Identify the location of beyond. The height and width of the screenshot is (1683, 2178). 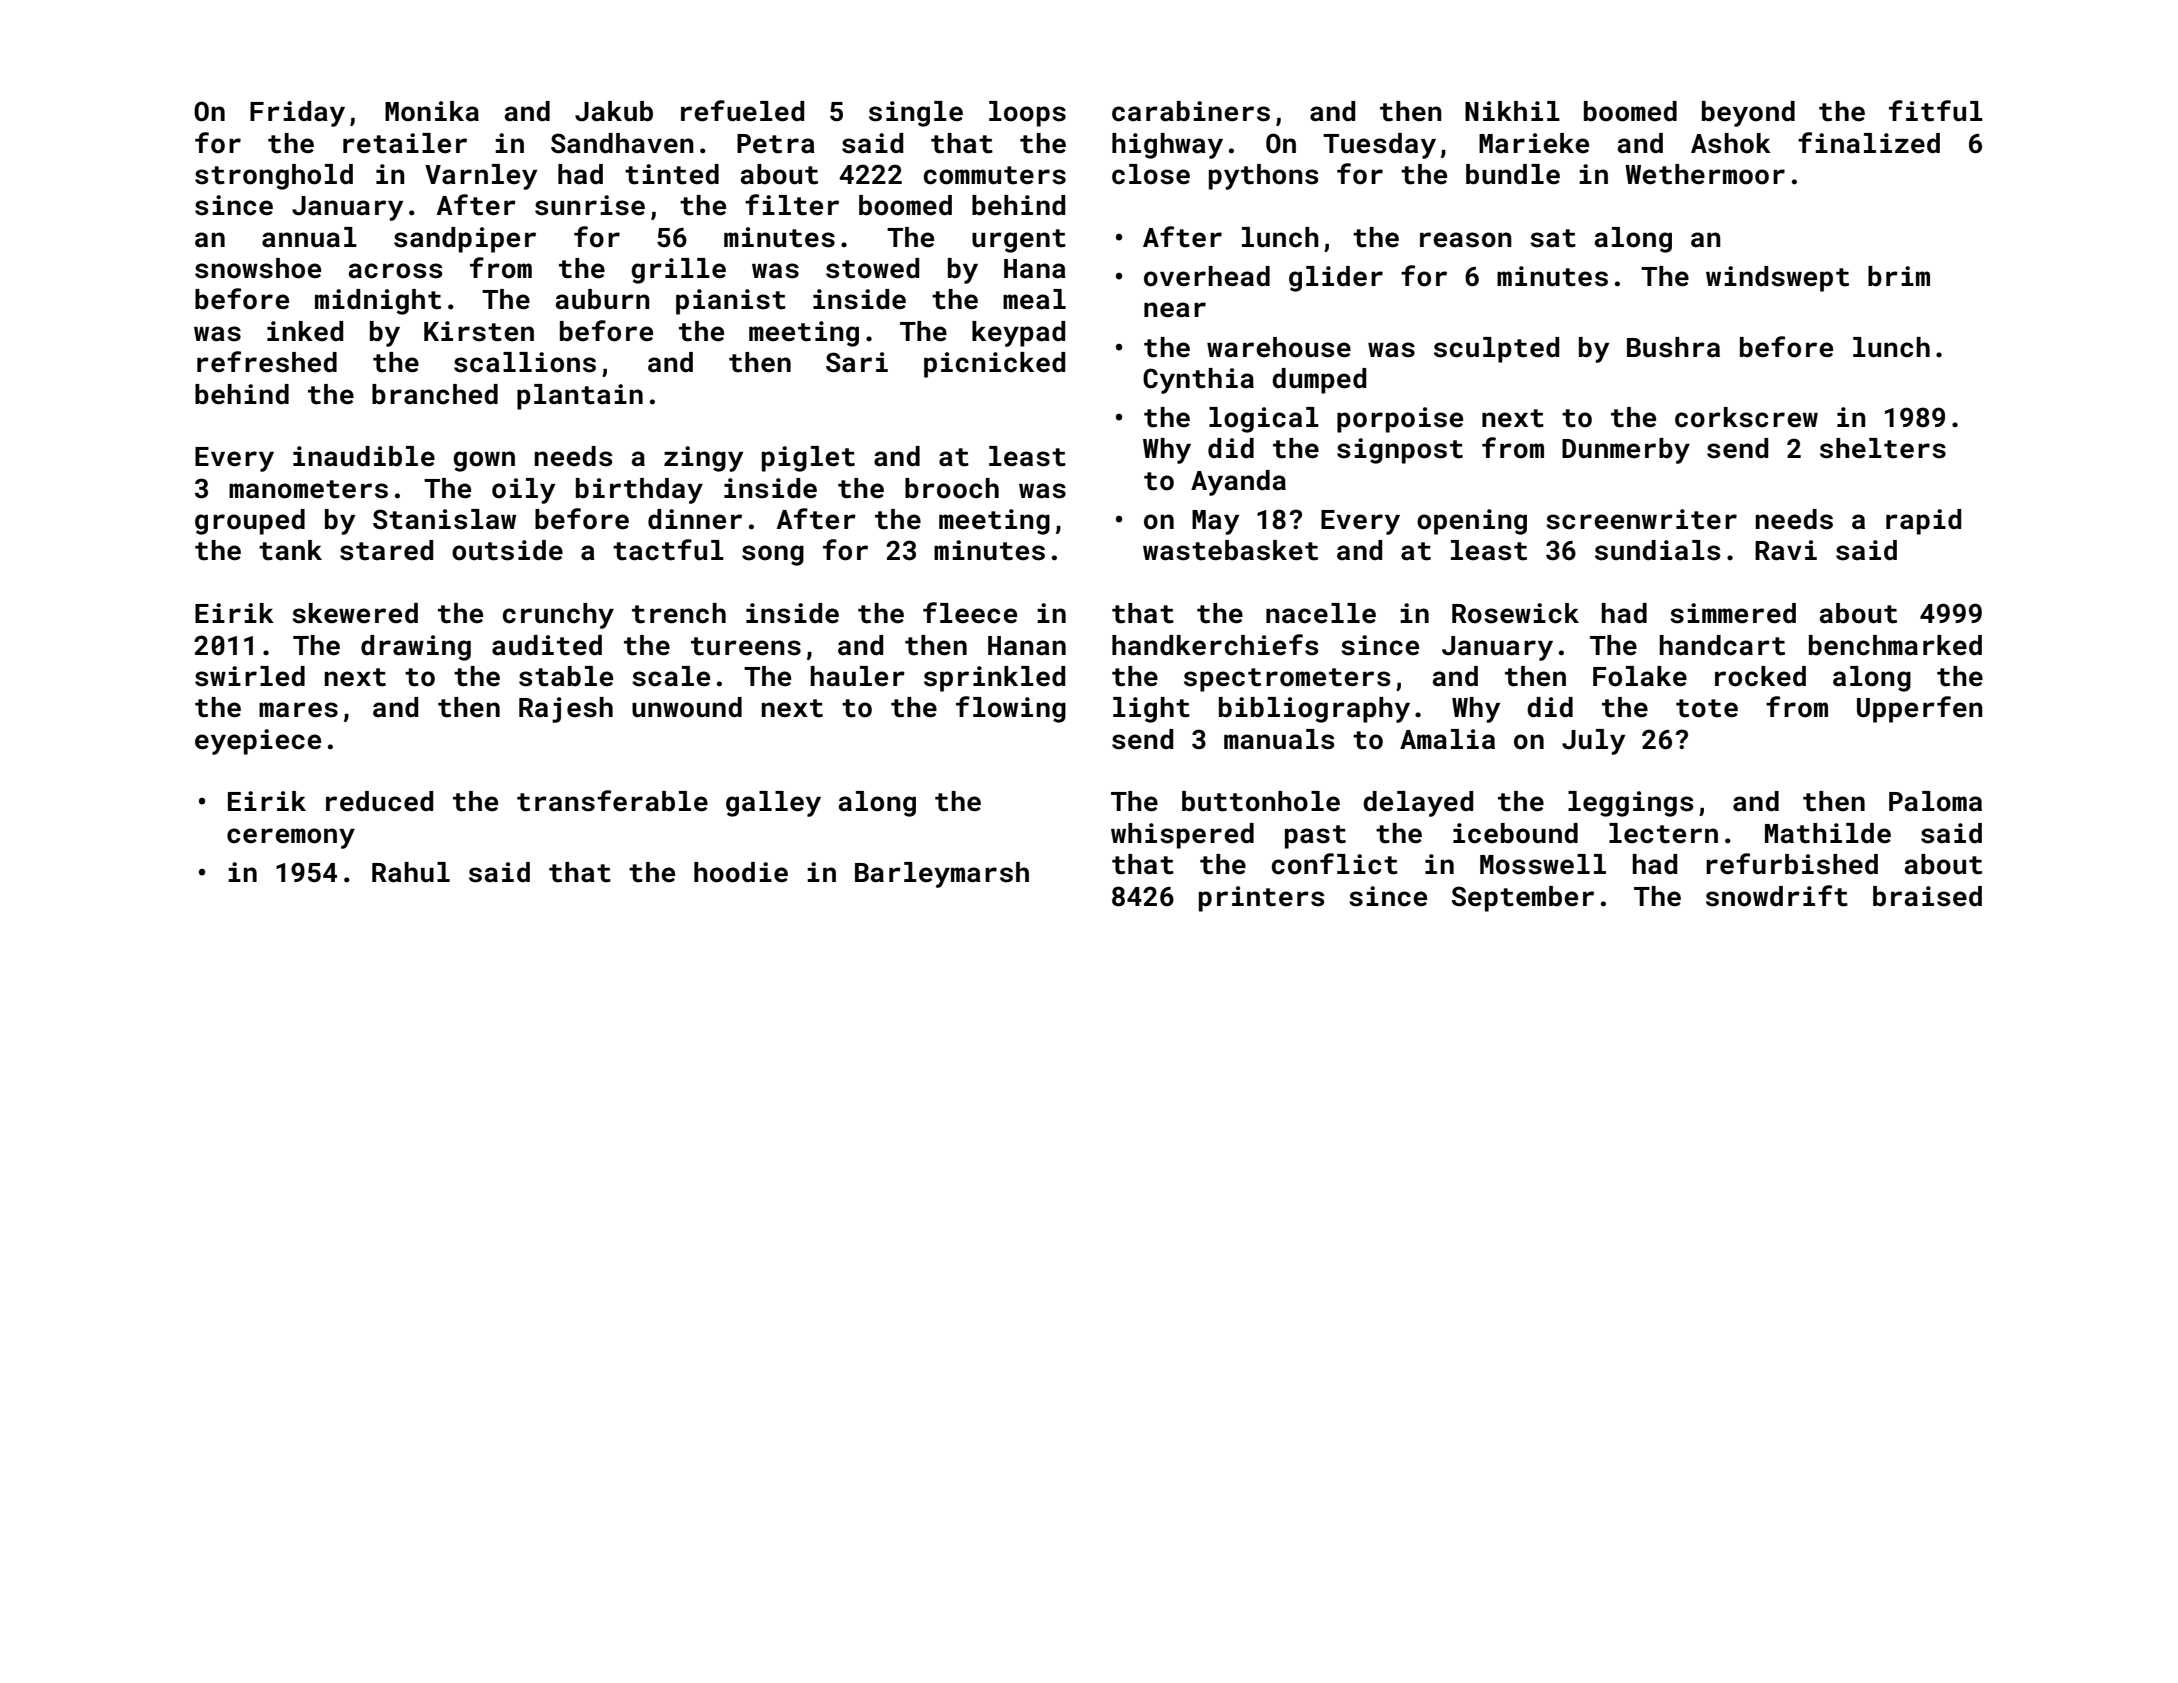
(1748, 114).
